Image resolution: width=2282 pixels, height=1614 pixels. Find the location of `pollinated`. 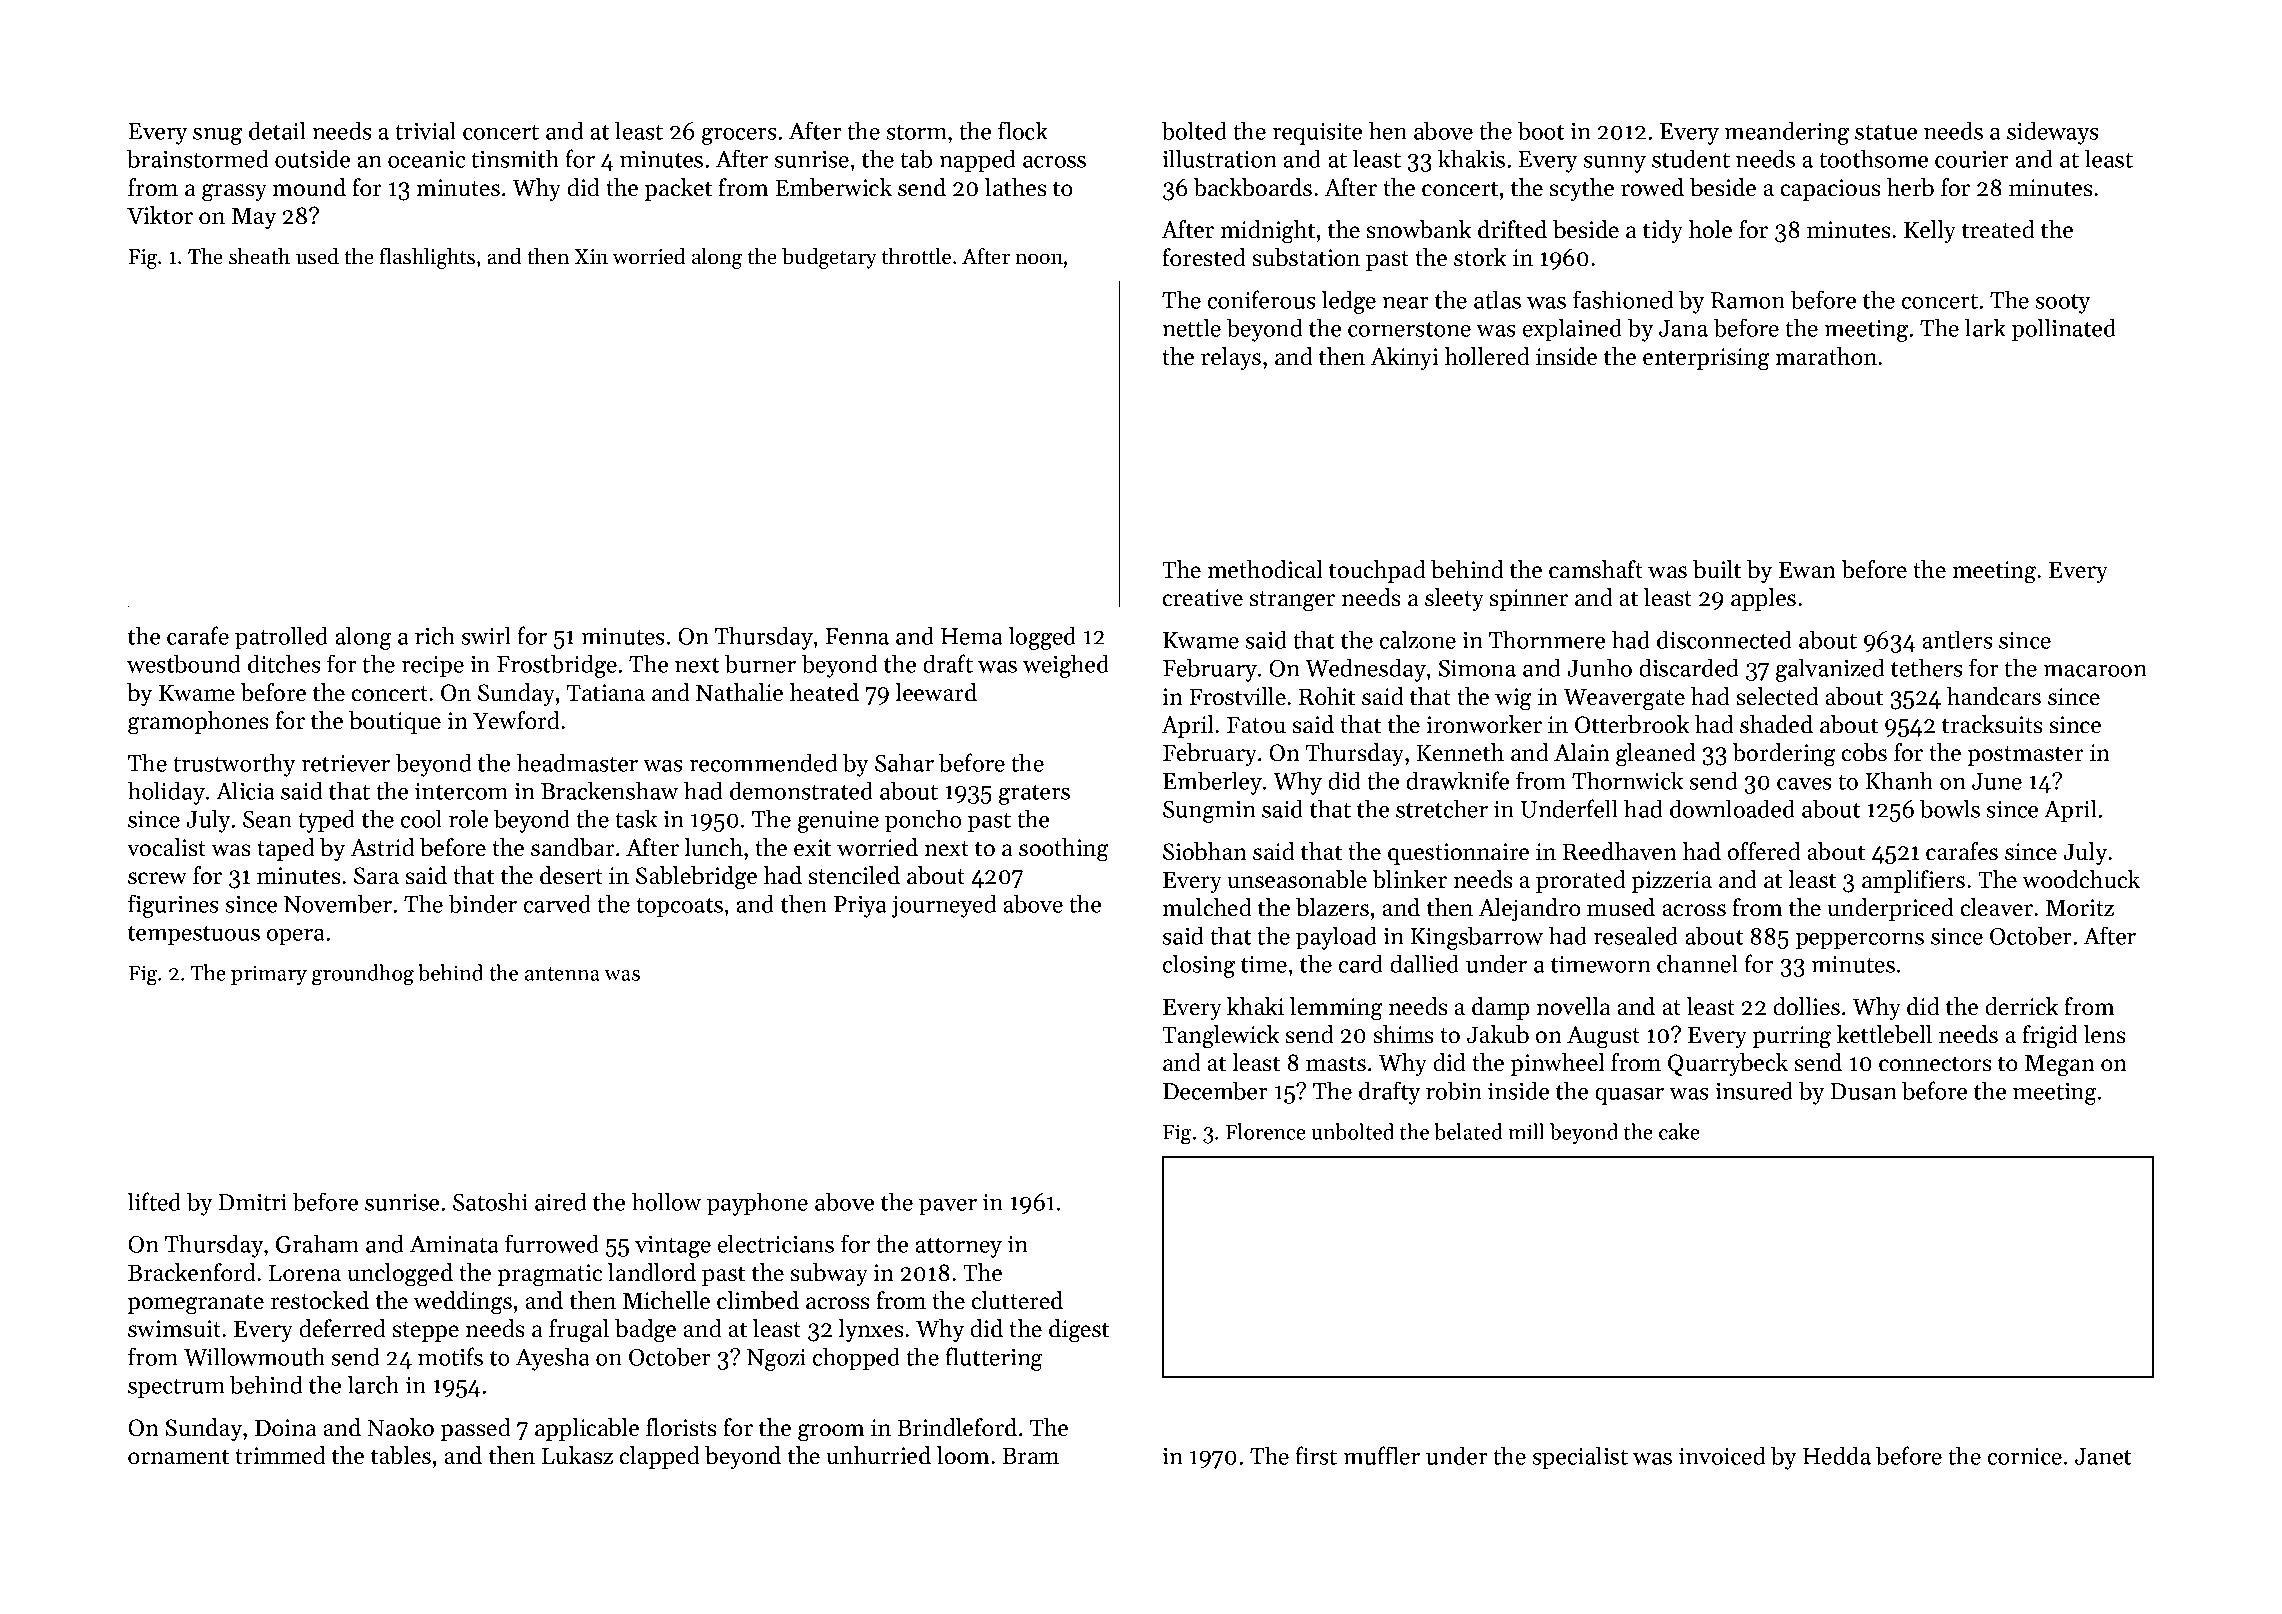

pollinated is located at coordinates (2063, 330).
